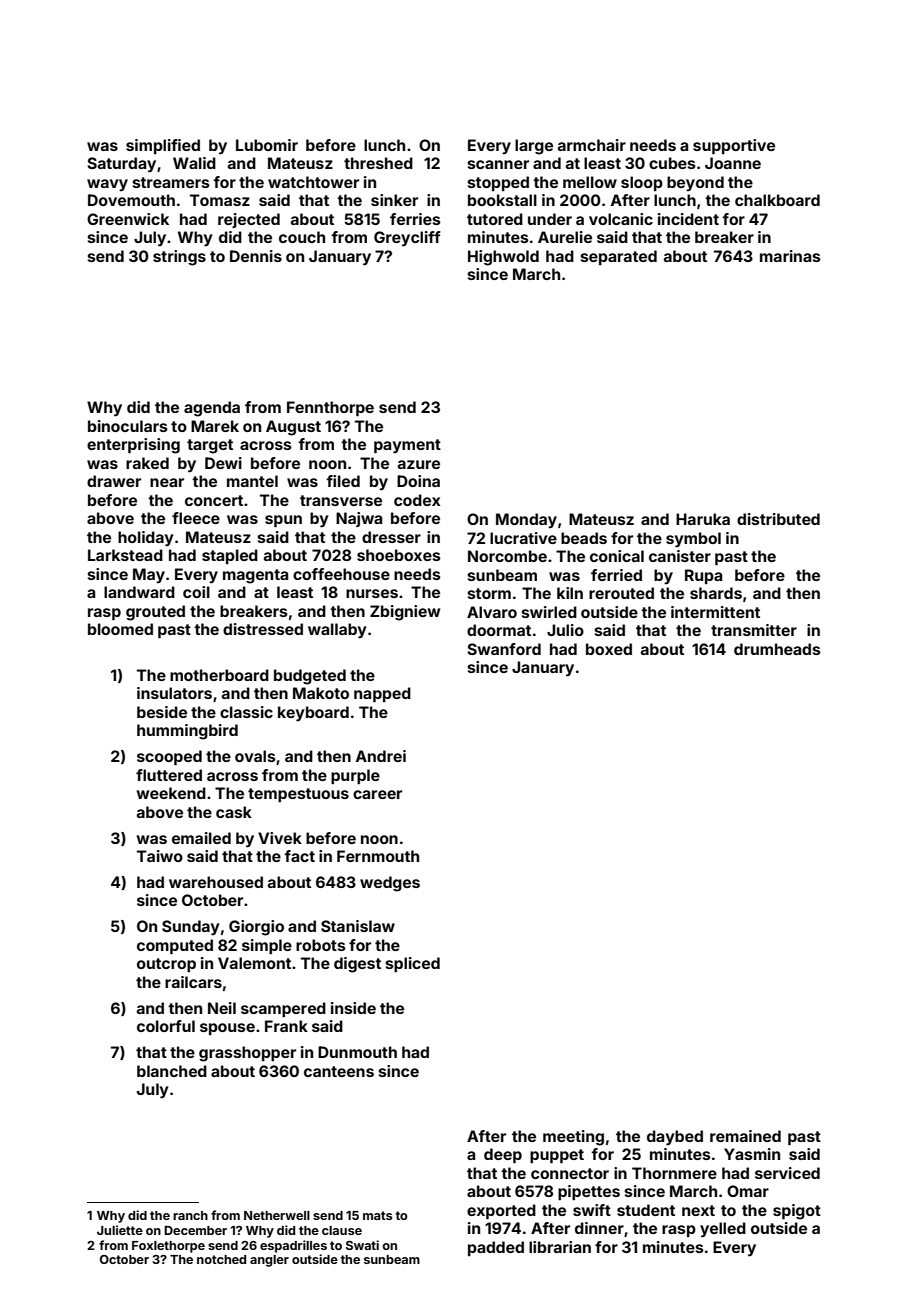 This screenshot has height=1316, width=908. What do you see at coordinates (377, 794) in the screenshot?
I see `career` at bounding box center [377, 794].
